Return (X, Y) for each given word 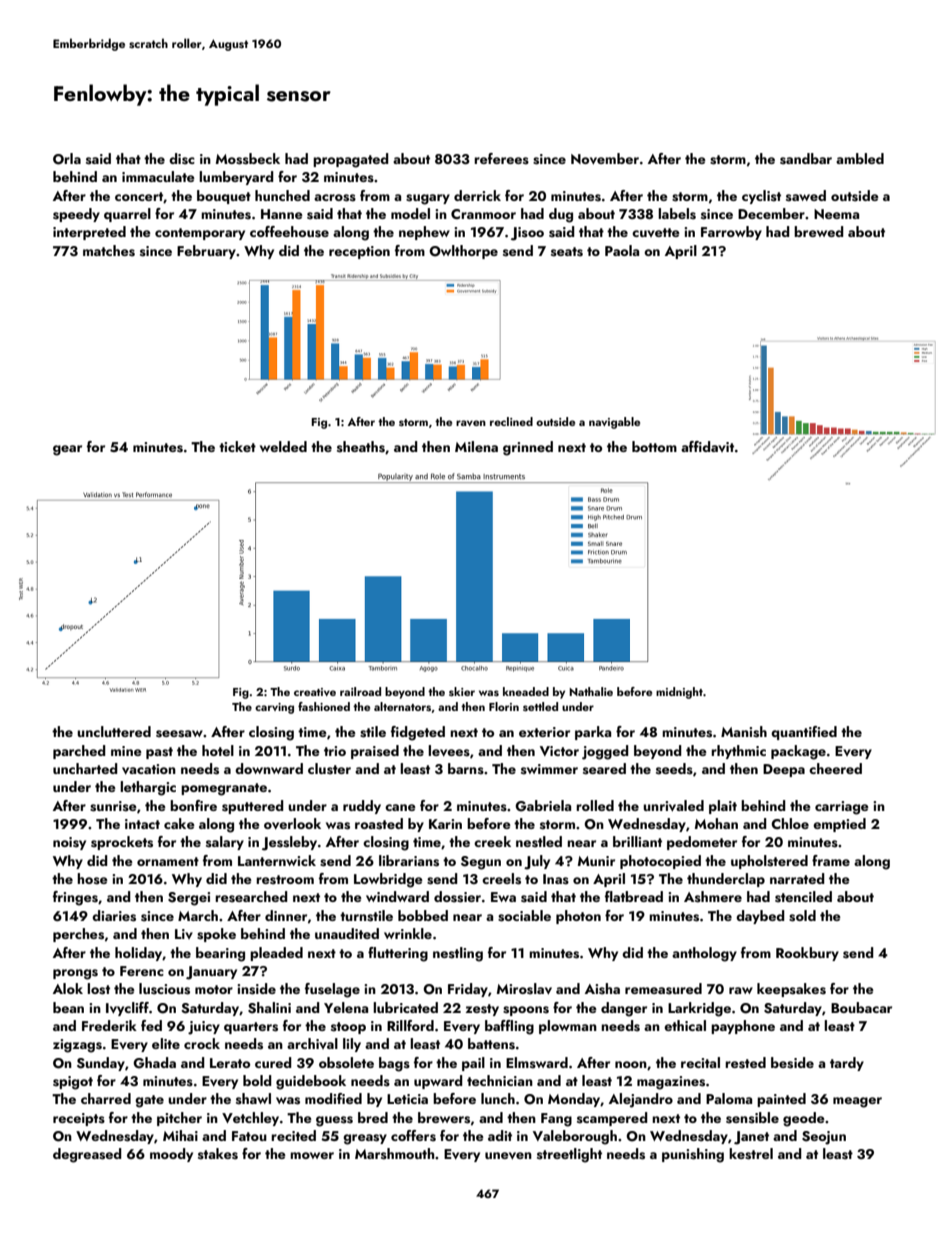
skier (462, 691)
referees (501, 159)
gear (67, 450)
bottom (654, 446)
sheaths (361, 447)
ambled (860, 158)
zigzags (77, 1046)
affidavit (707, 446)
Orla (67, 159)
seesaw (179, 734)
